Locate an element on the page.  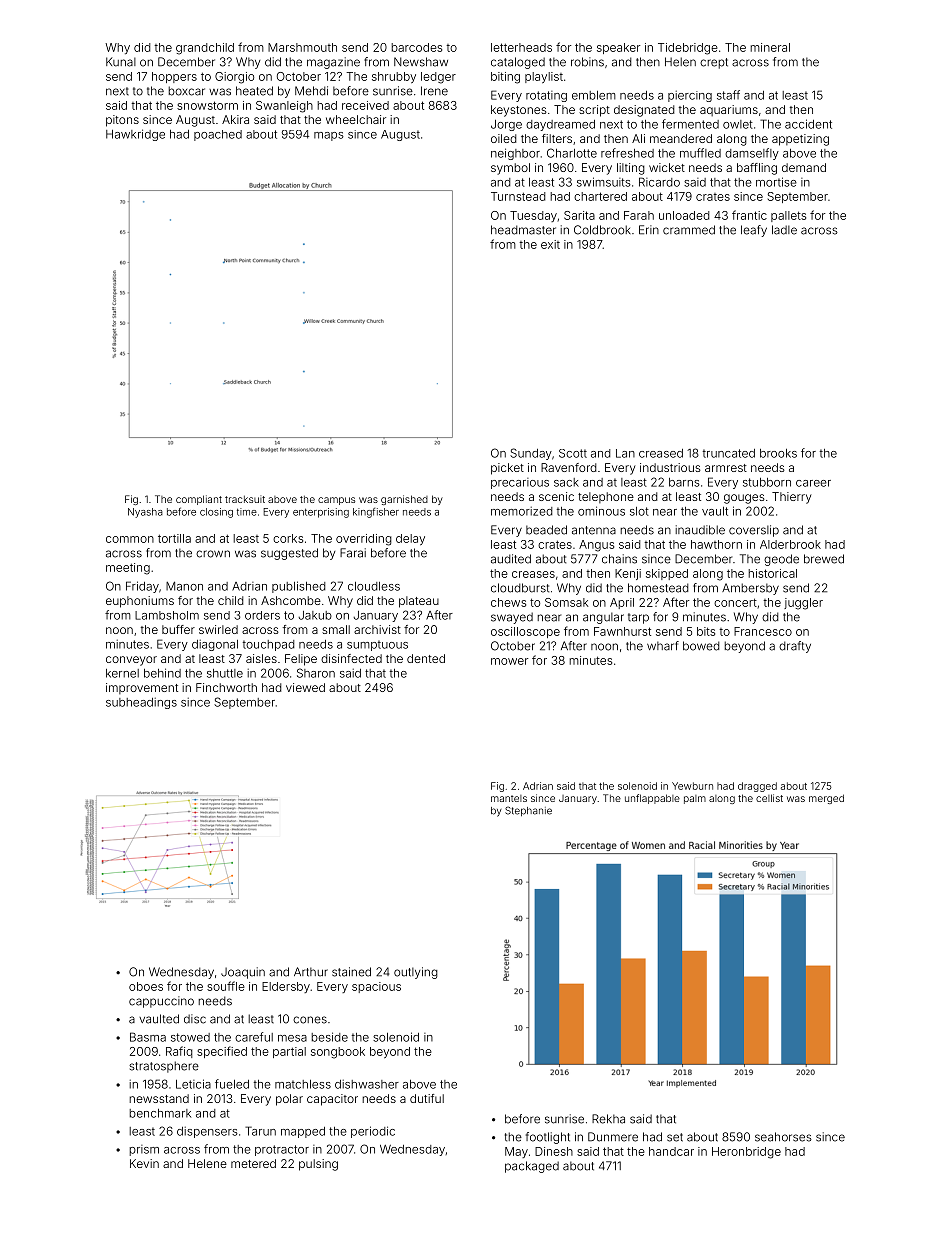
footlight is located at coordinates (548, 1138).
